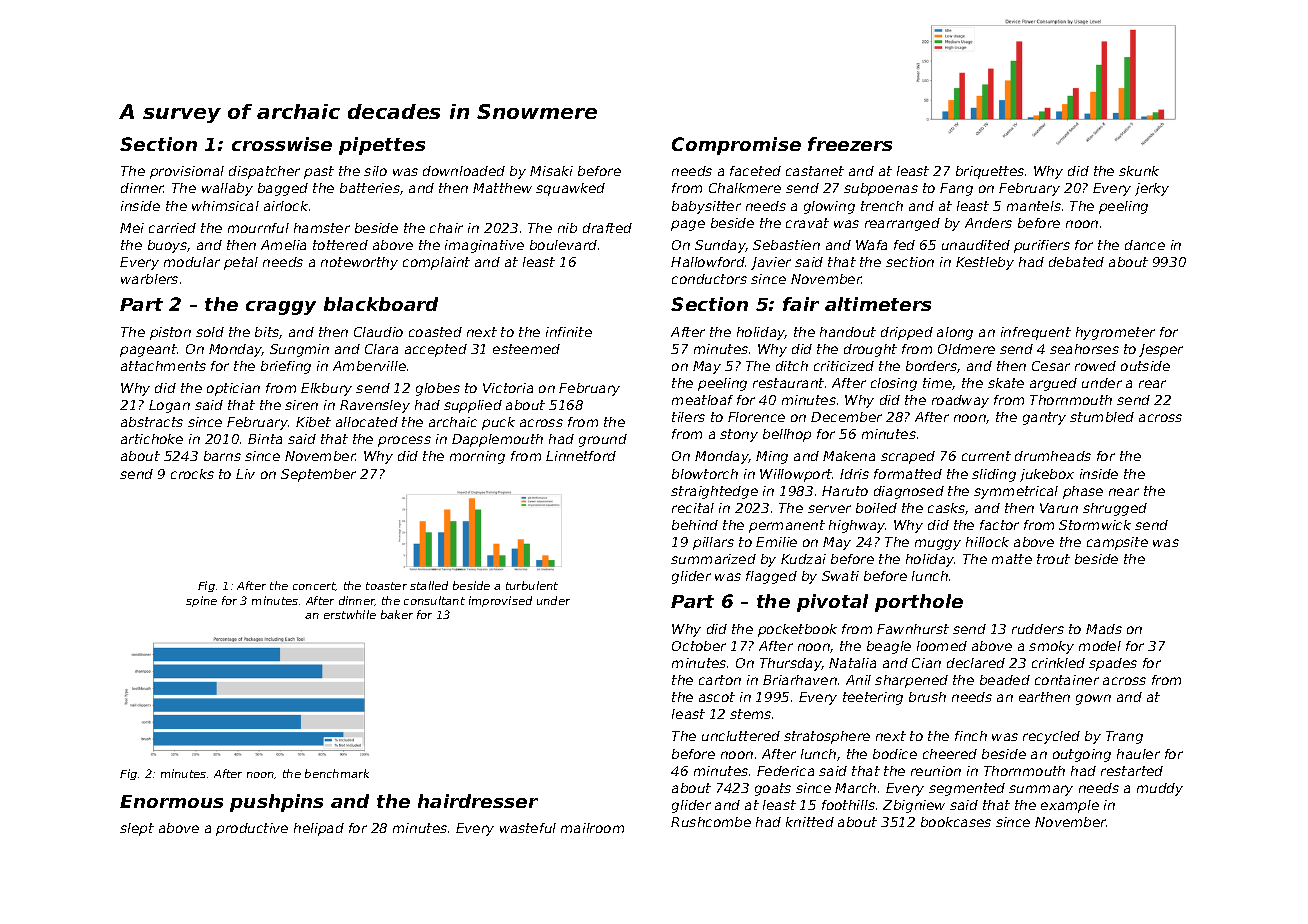 This image has width=1308, height=924. Describe the element at coordinates (245, 474) in the image. I see `Liv` at that location.
